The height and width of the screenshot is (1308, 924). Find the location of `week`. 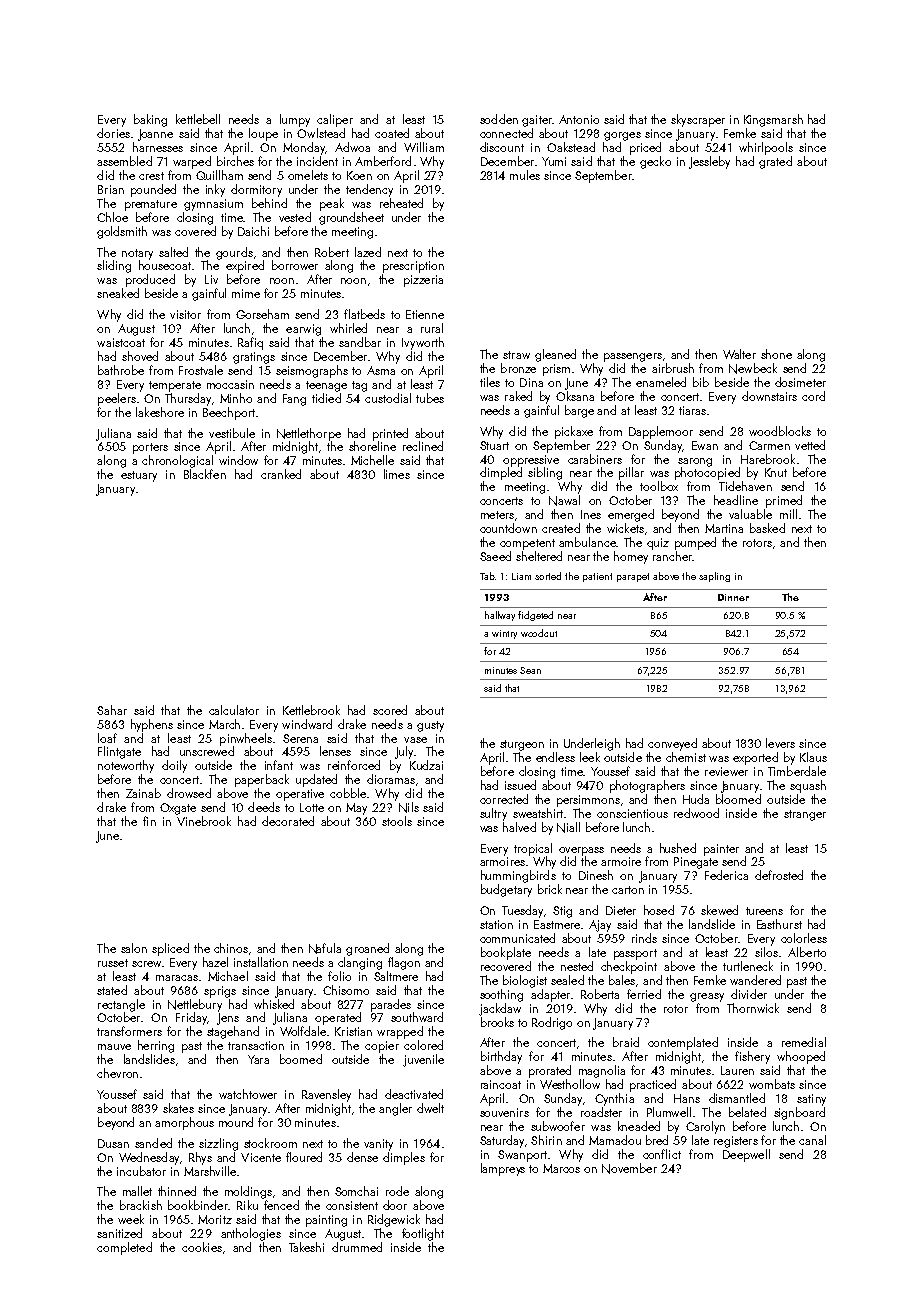

week is located at coordinates (131, 1219).
